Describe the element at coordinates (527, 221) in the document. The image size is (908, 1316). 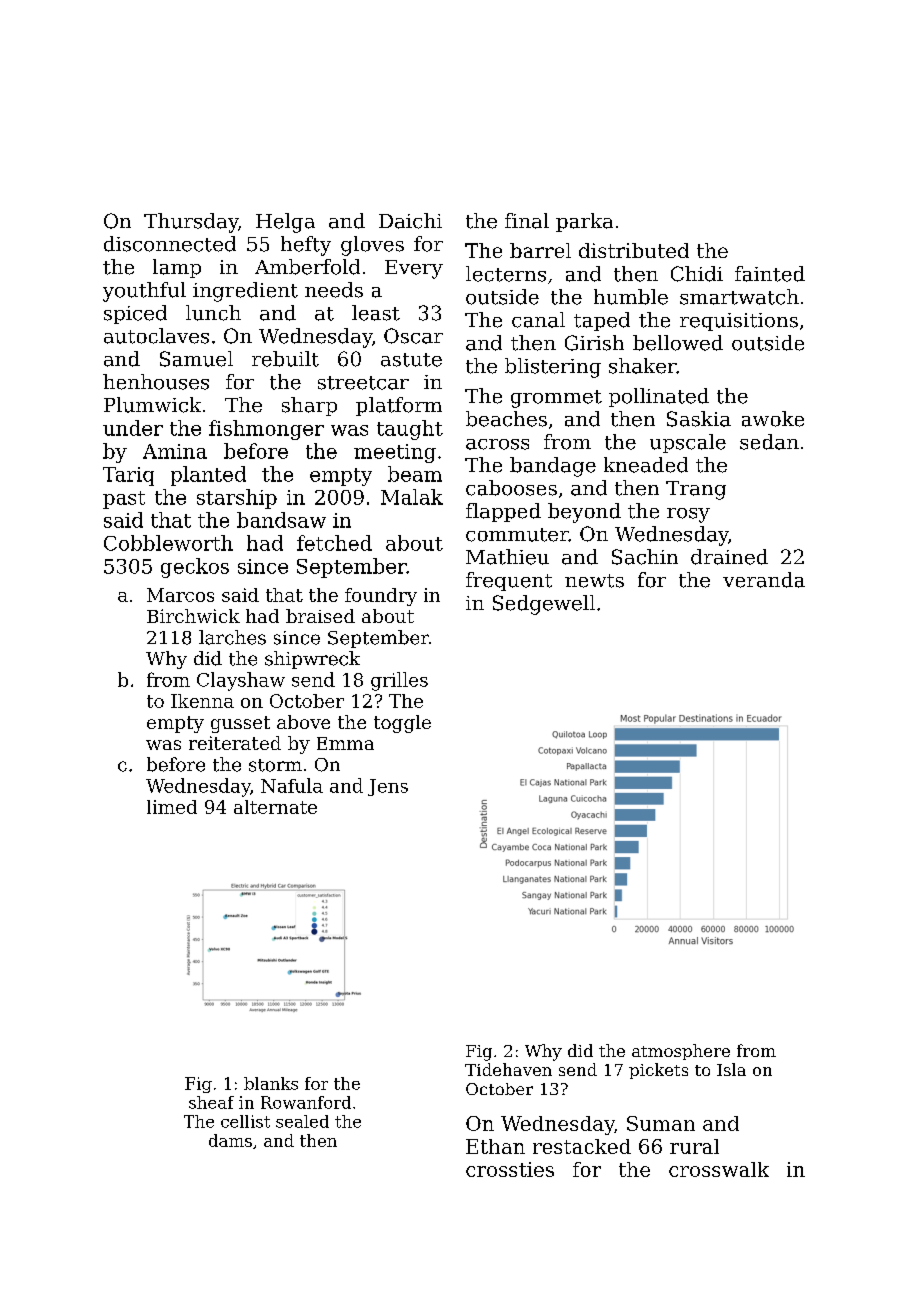
I see `final` at that location.
